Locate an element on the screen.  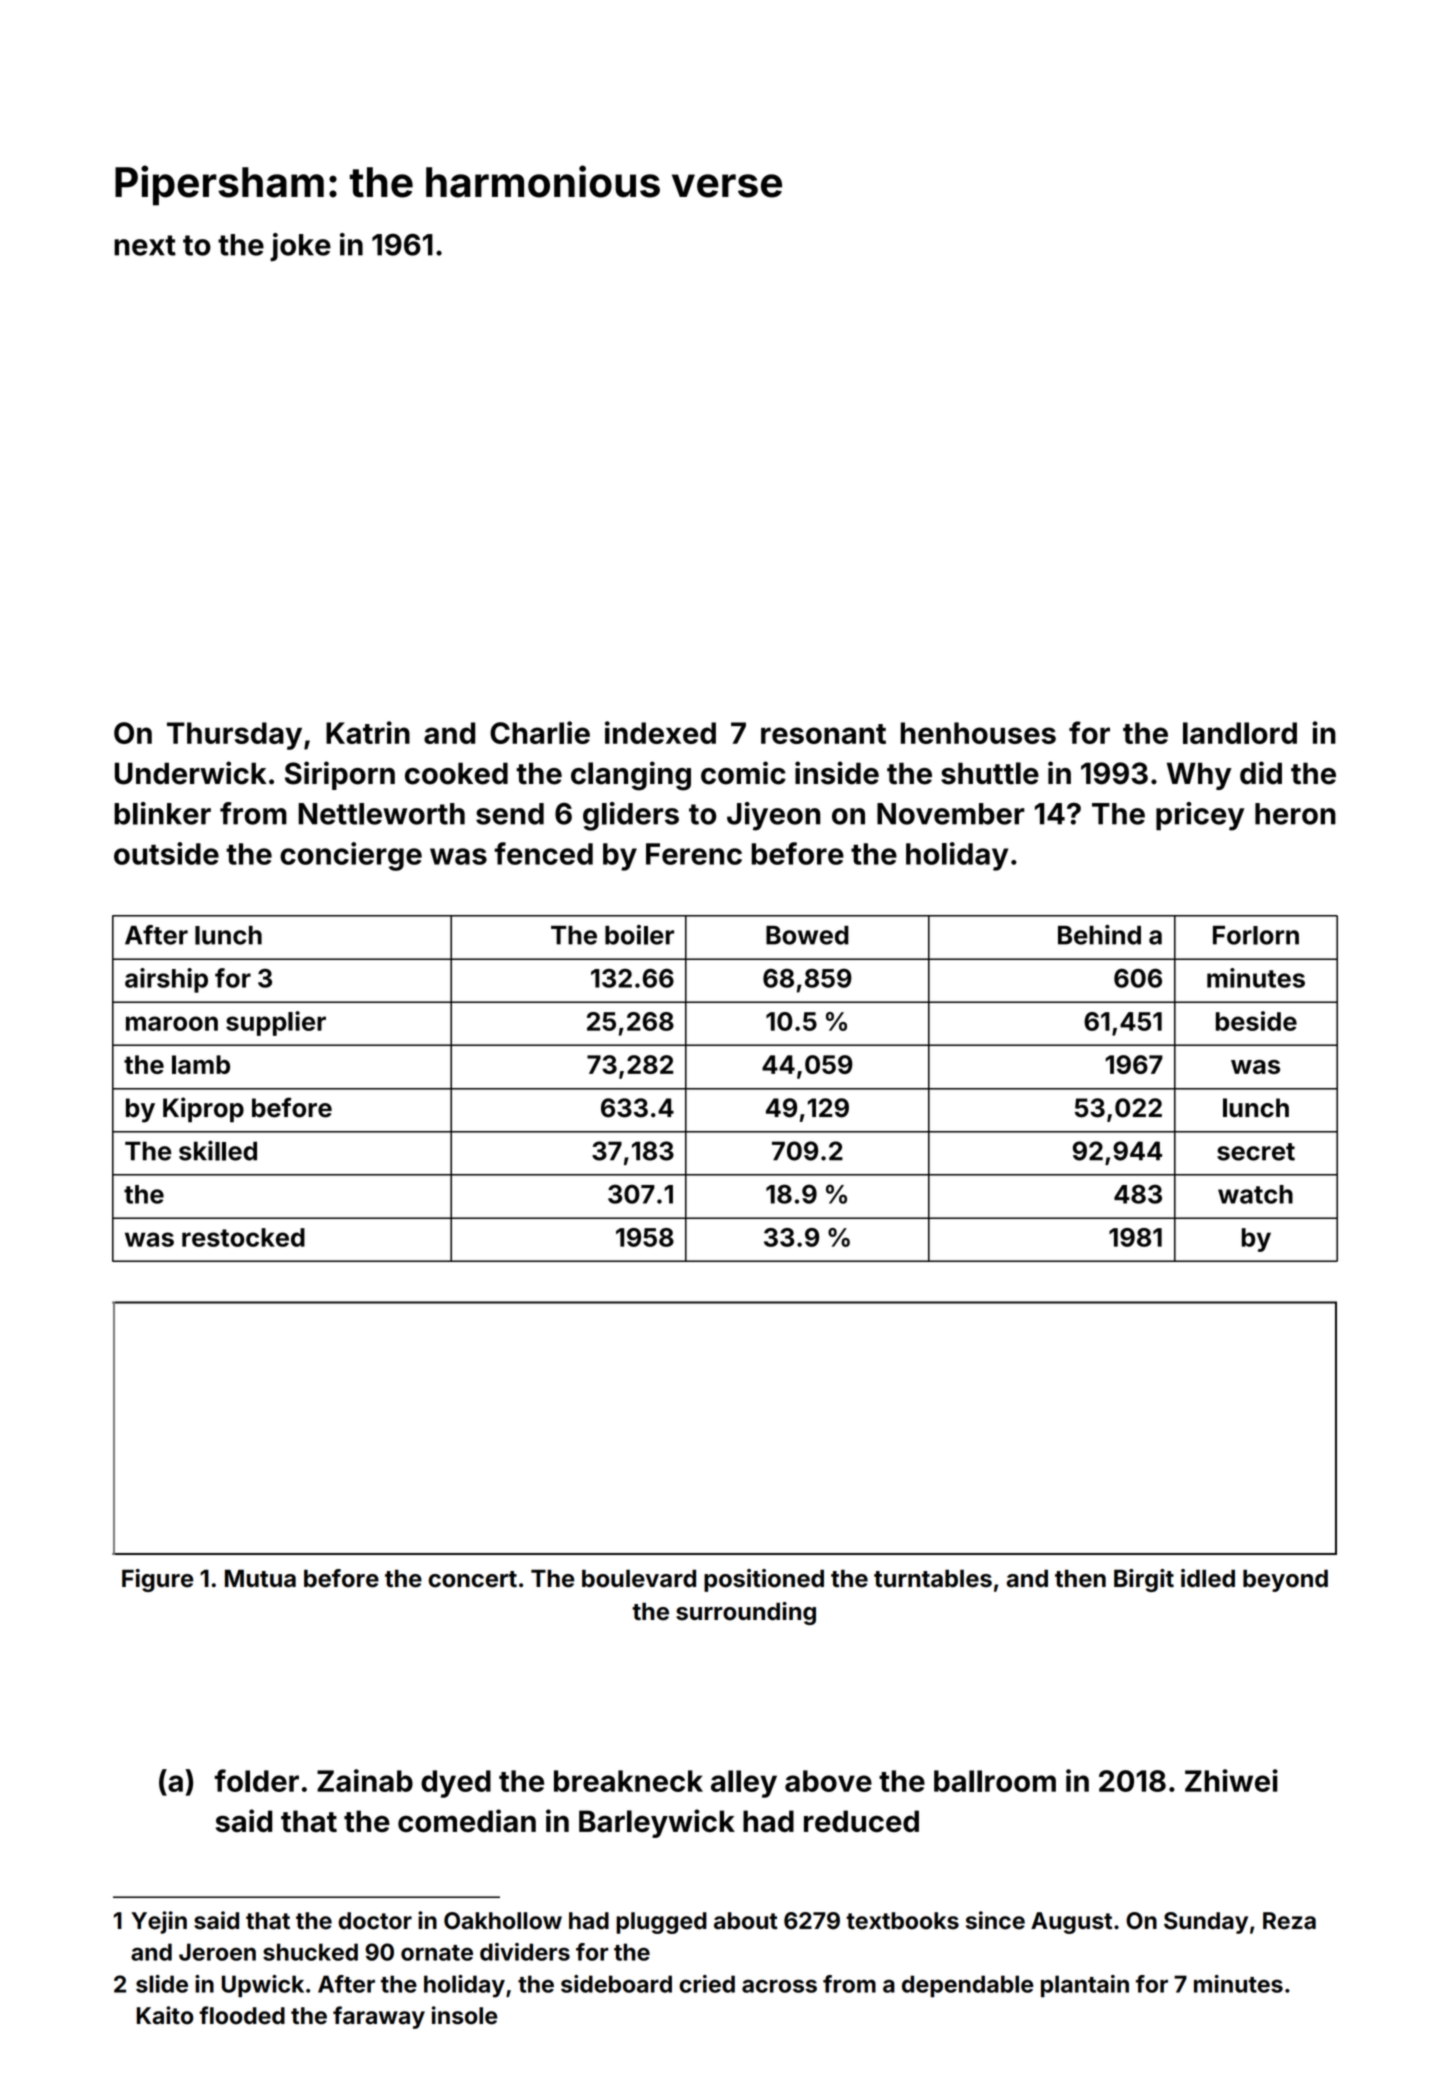
positioned is located at coordinates (764, 1580).
